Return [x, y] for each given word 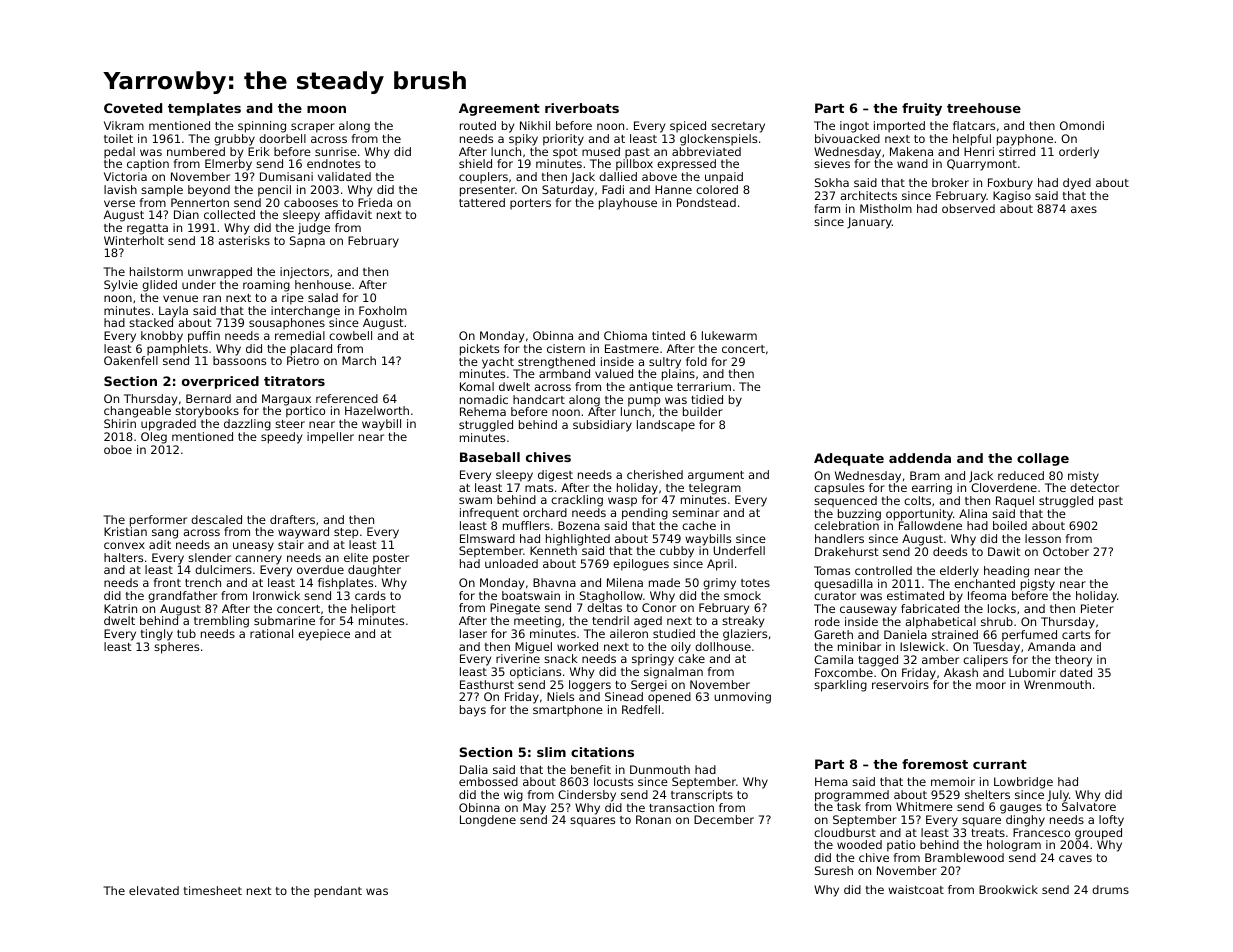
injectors [304, 273]
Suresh [834, 870]
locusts [613, 781]
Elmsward [487, 538]
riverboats [582, 108]
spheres [176, 648]
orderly [1079, 153]
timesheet [213, 890]
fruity [922, 109]
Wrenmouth [1057, 684]
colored [717, 189]
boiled [1010, 525]
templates [204, 109]
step [346, 533]
